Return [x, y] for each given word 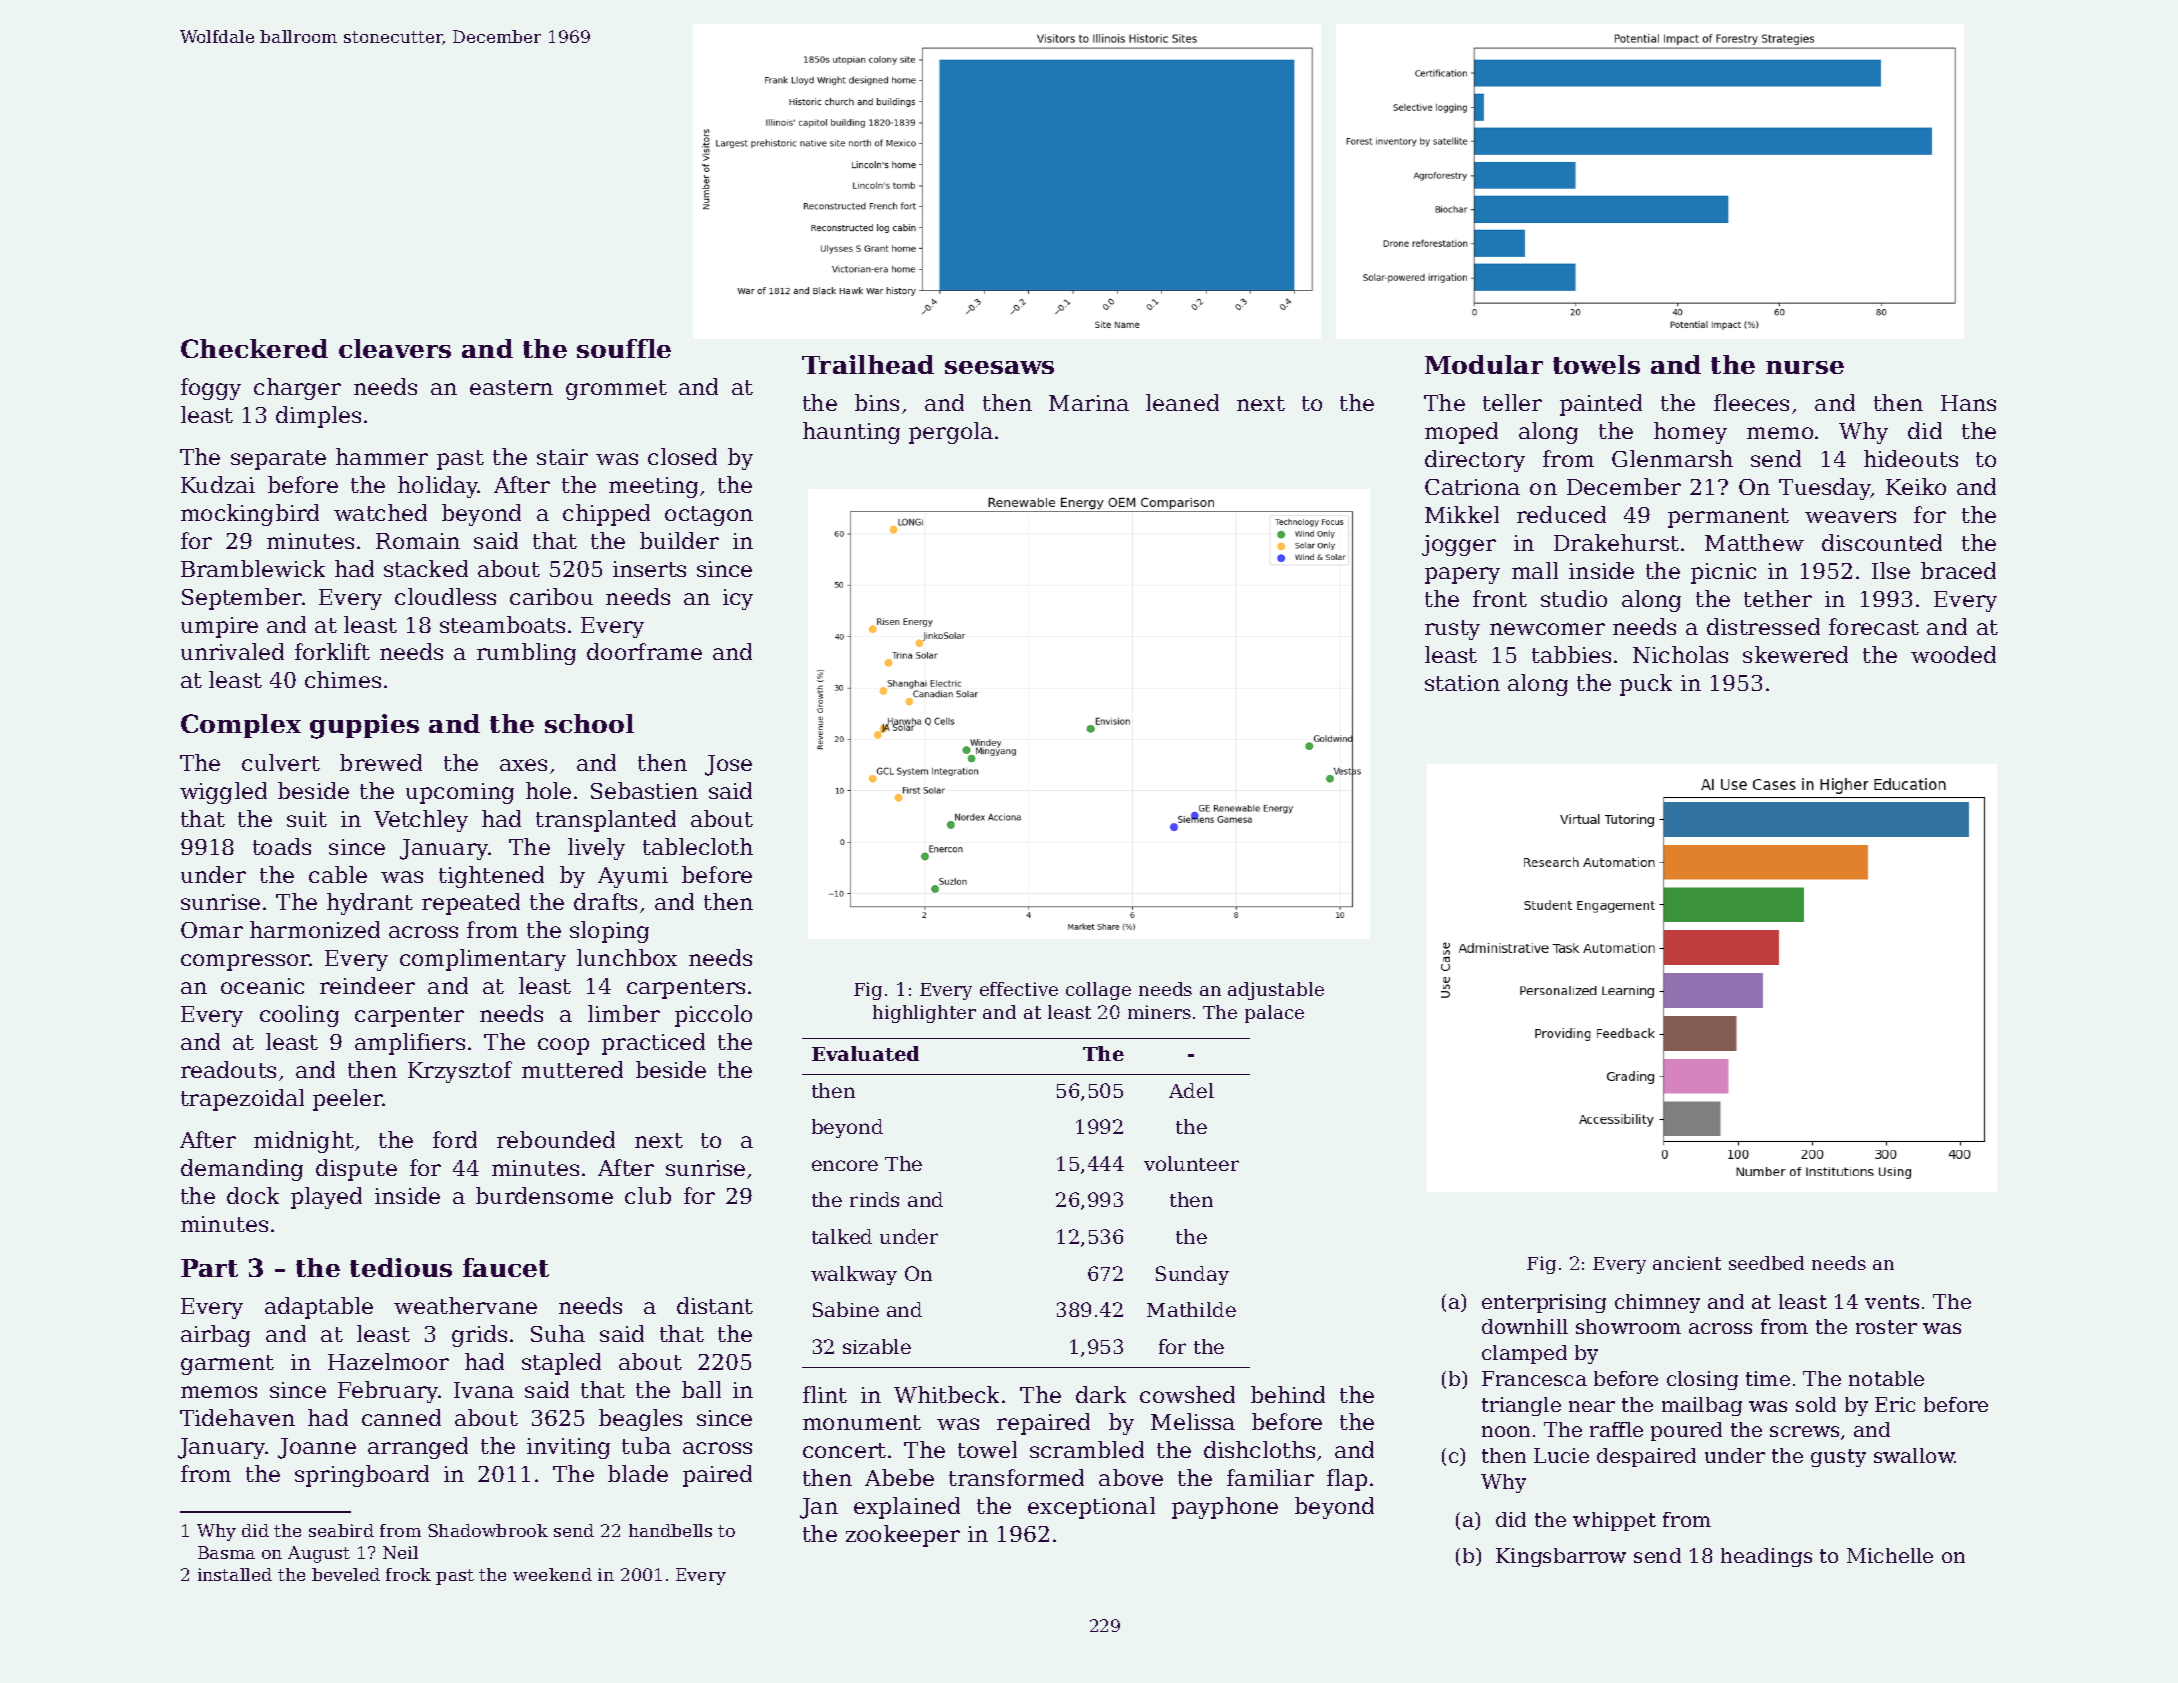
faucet [506, 1267]
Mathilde [1191, 1309]
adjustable [1276, 991]
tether [1778, 598]
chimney [1657, 1303]
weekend [552, 1574]
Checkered [254, 348]
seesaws [999, 367]
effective [1019, 989]
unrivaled [232, 651]
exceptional [1091, 1508]
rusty [1452, 630]
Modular [1484, 364]
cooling [299, 1016]
